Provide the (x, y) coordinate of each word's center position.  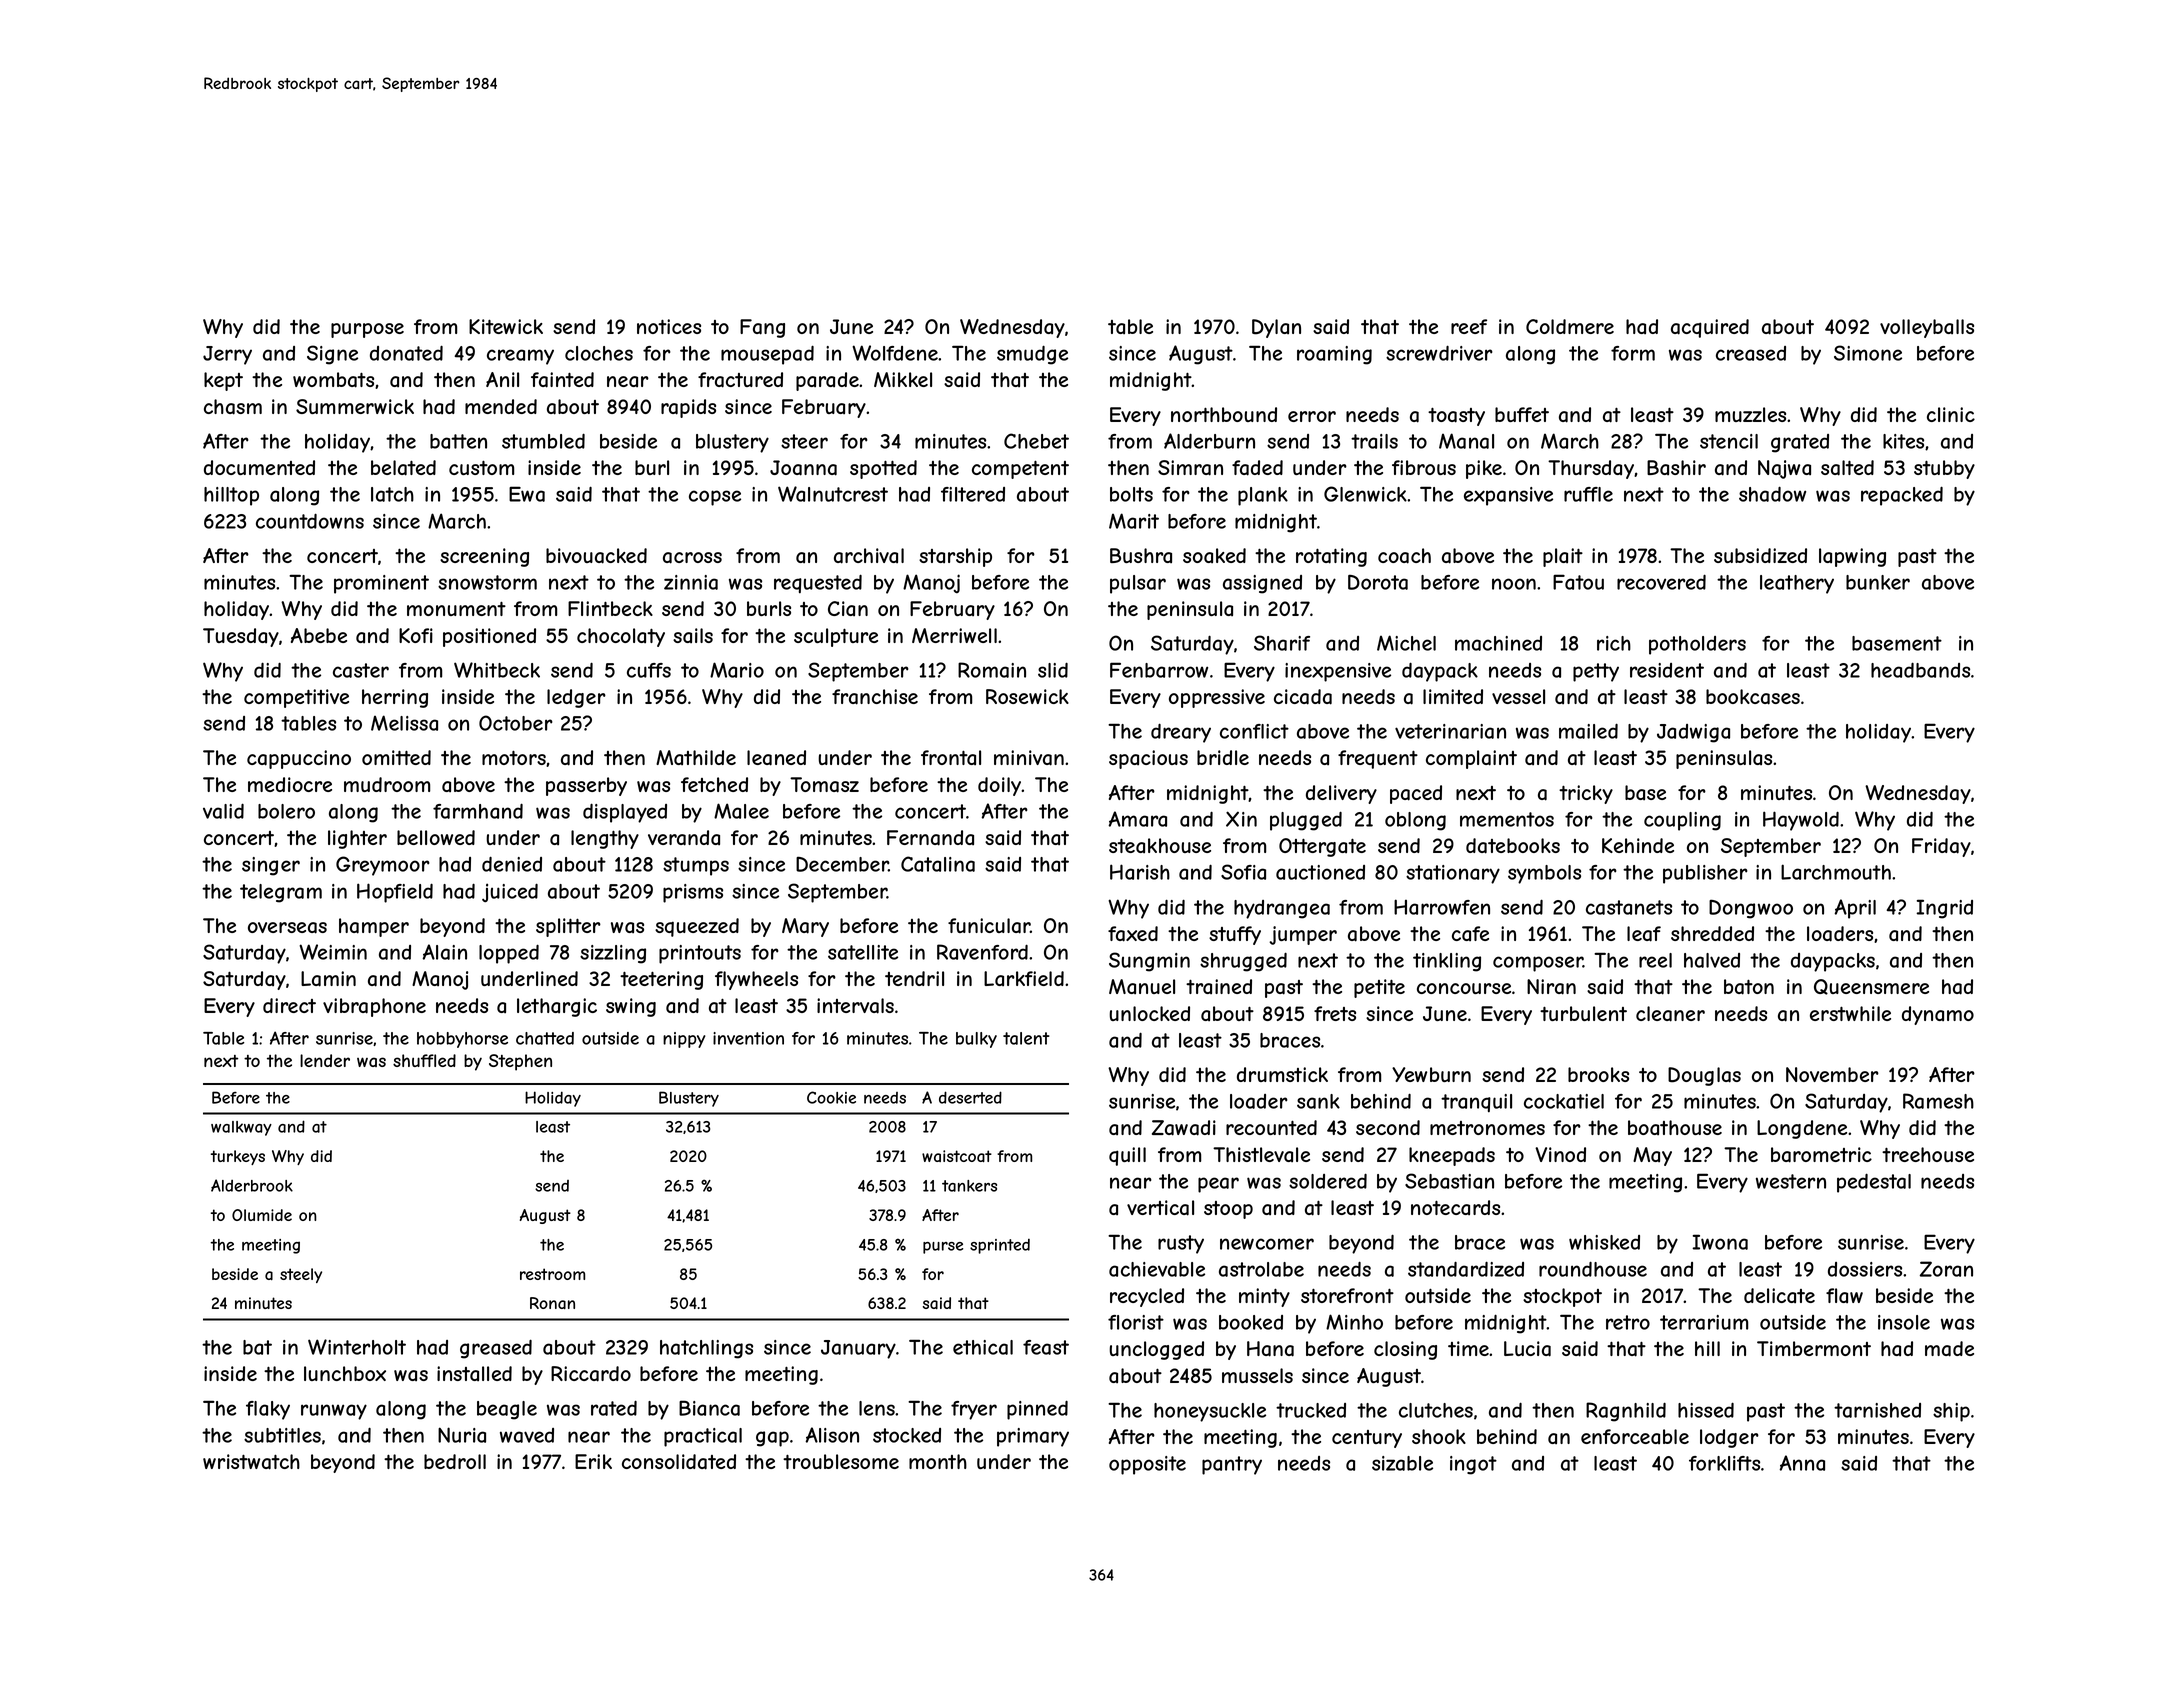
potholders (1697, 645)
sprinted (1000, 1246)
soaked (1214, 555)
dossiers (1865, 1269)
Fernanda (930, 838)
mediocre (290, 784)
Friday (1941, 847)
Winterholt (357, 1347)
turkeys (238, 1157)
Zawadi (1184, 1128)
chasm (233, 407)
